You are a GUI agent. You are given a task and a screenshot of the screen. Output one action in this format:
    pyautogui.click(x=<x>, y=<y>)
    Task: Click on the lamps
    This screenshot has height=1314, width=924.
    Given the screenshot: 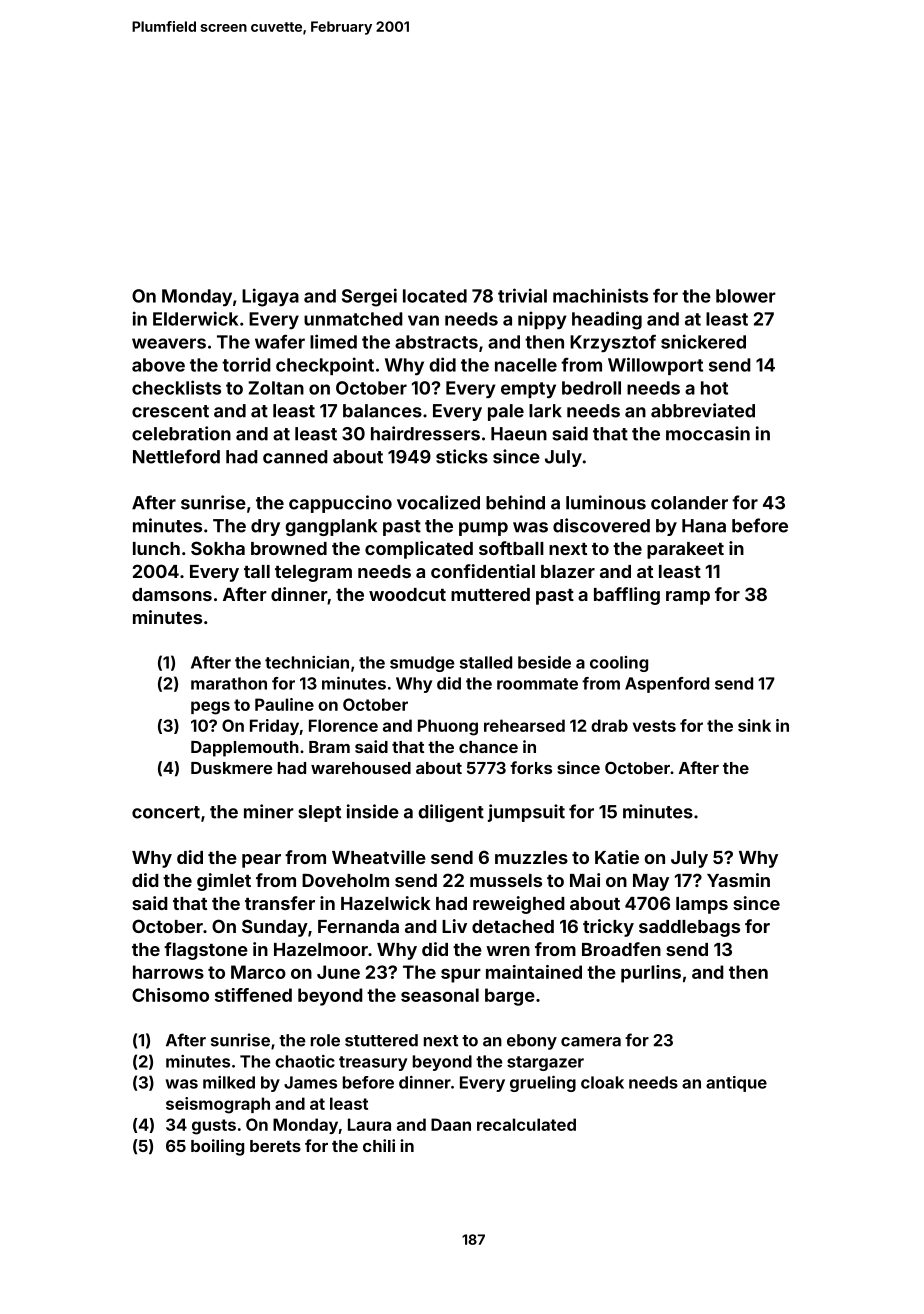 What is the action you would take?
    pyautogui.click(x=702, y=905)
